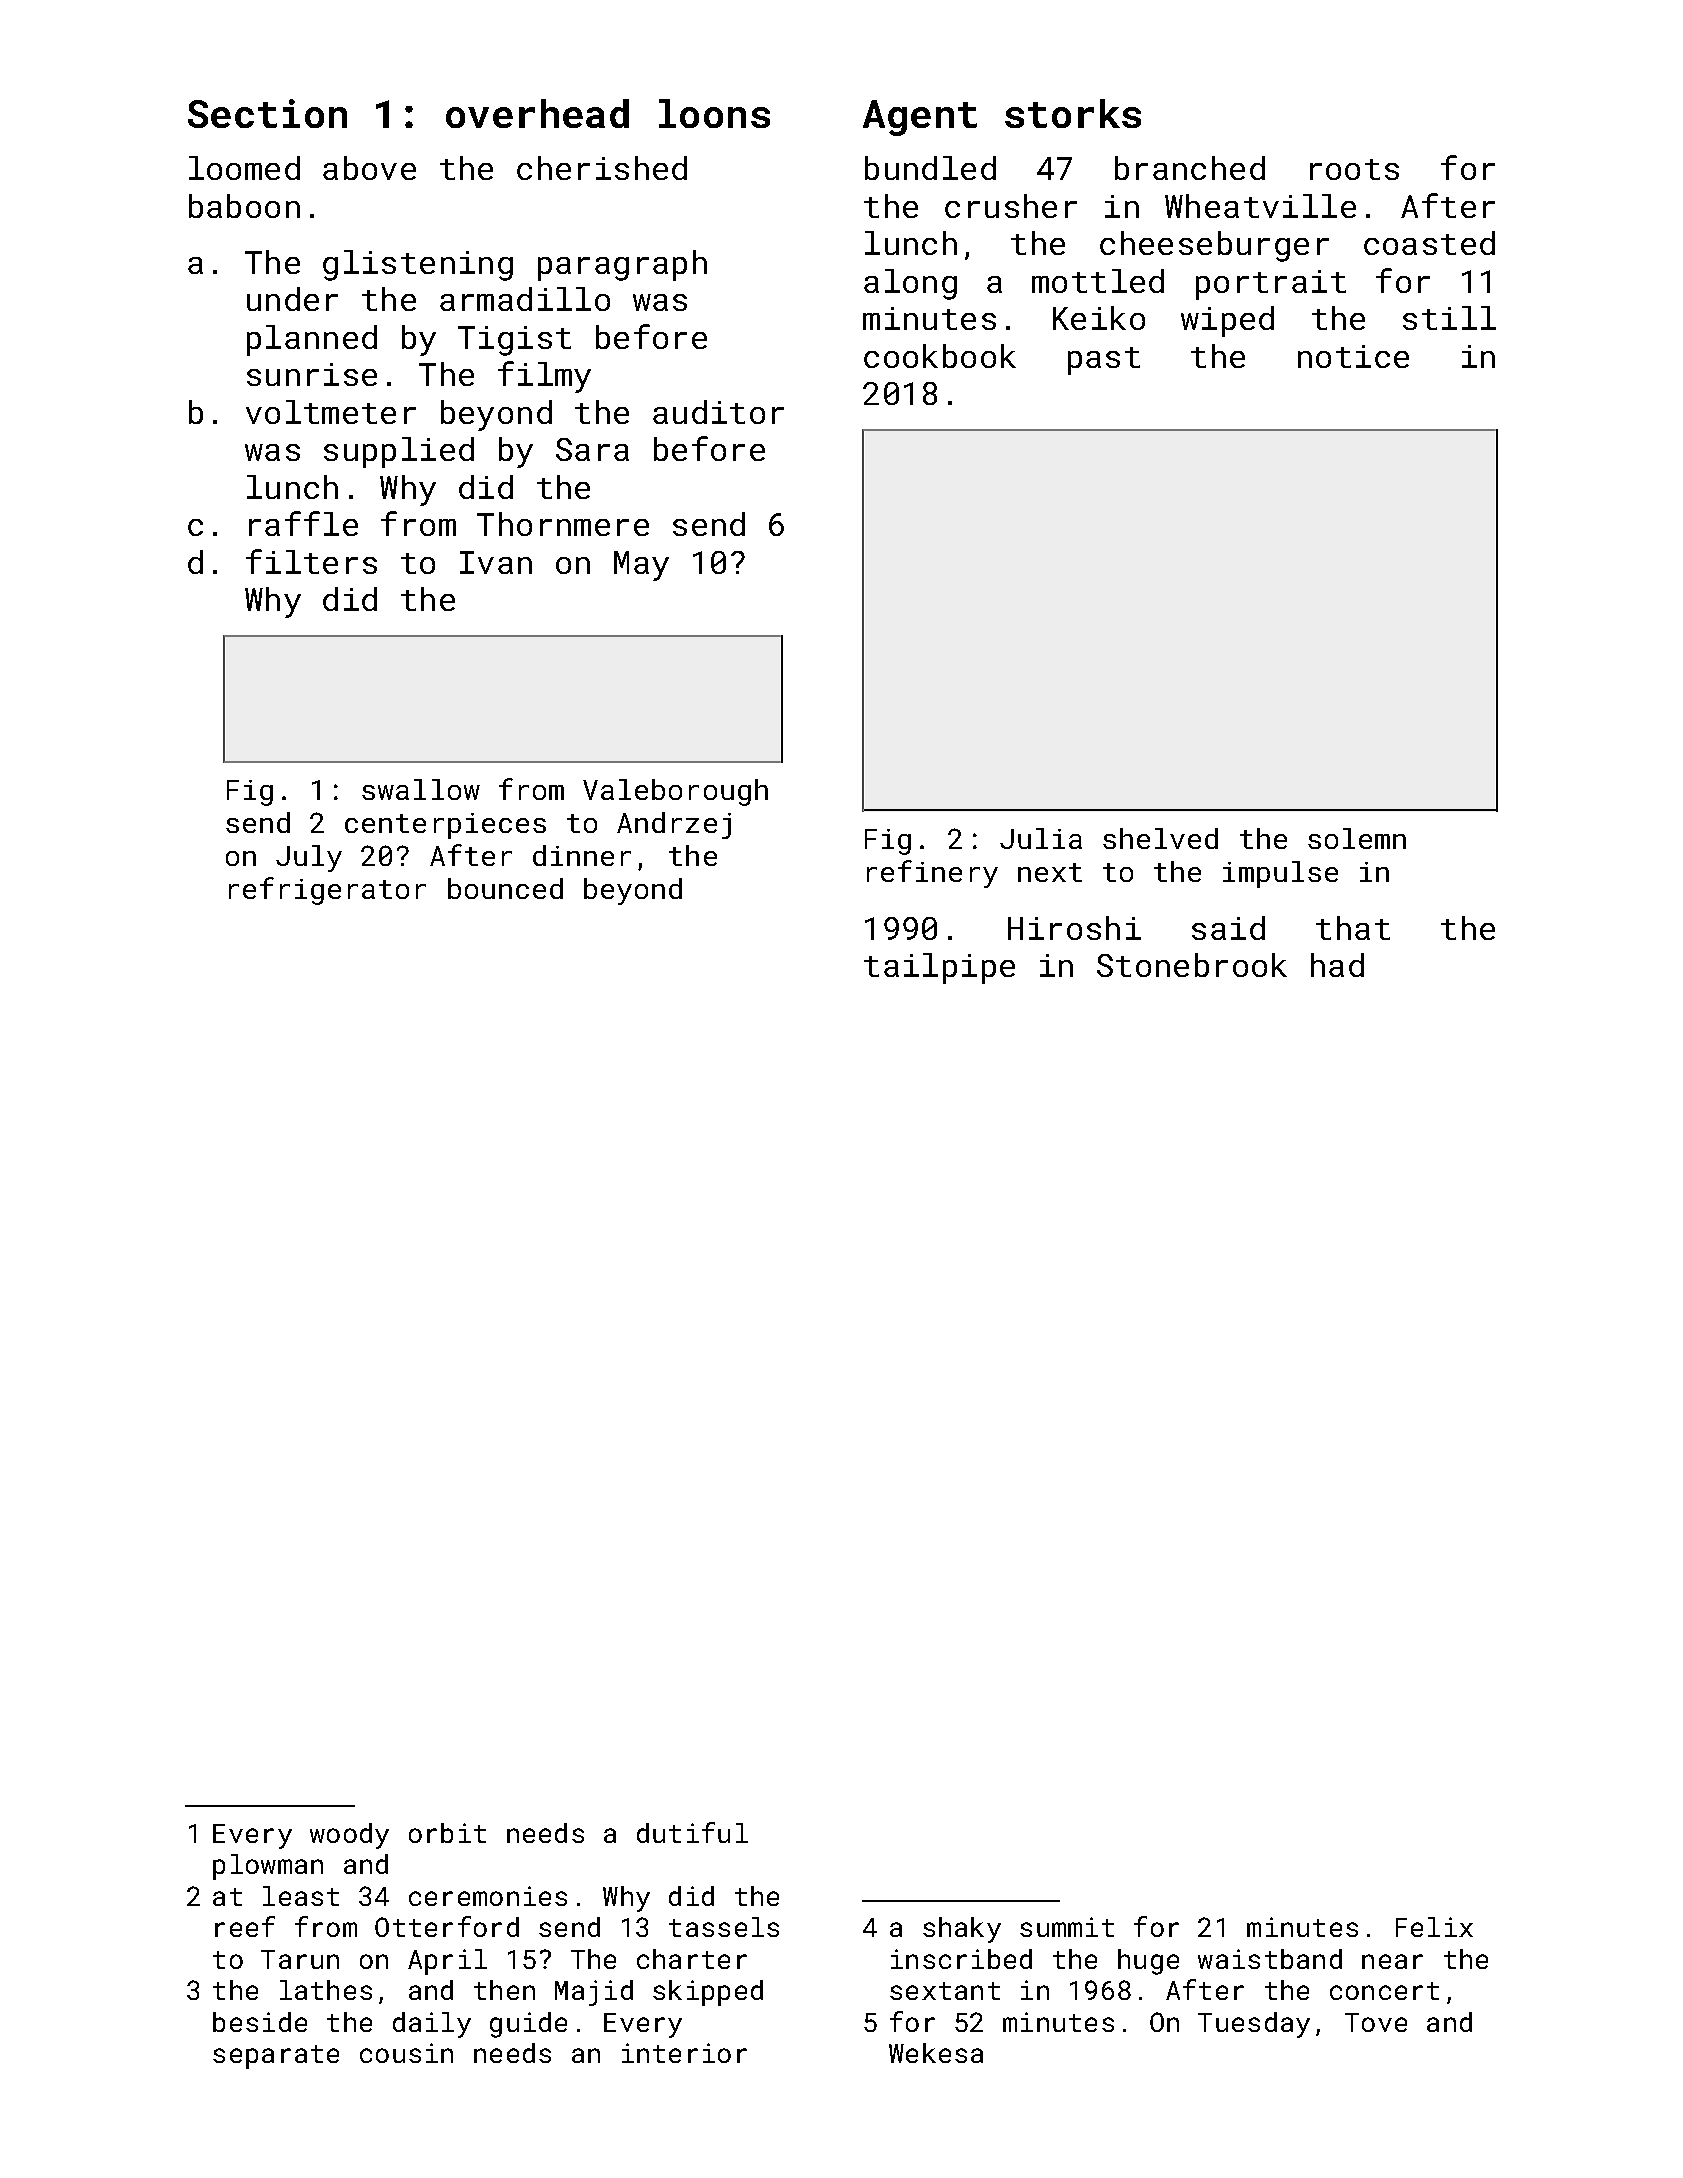  I want to click on bounced, so click(505, 888).
